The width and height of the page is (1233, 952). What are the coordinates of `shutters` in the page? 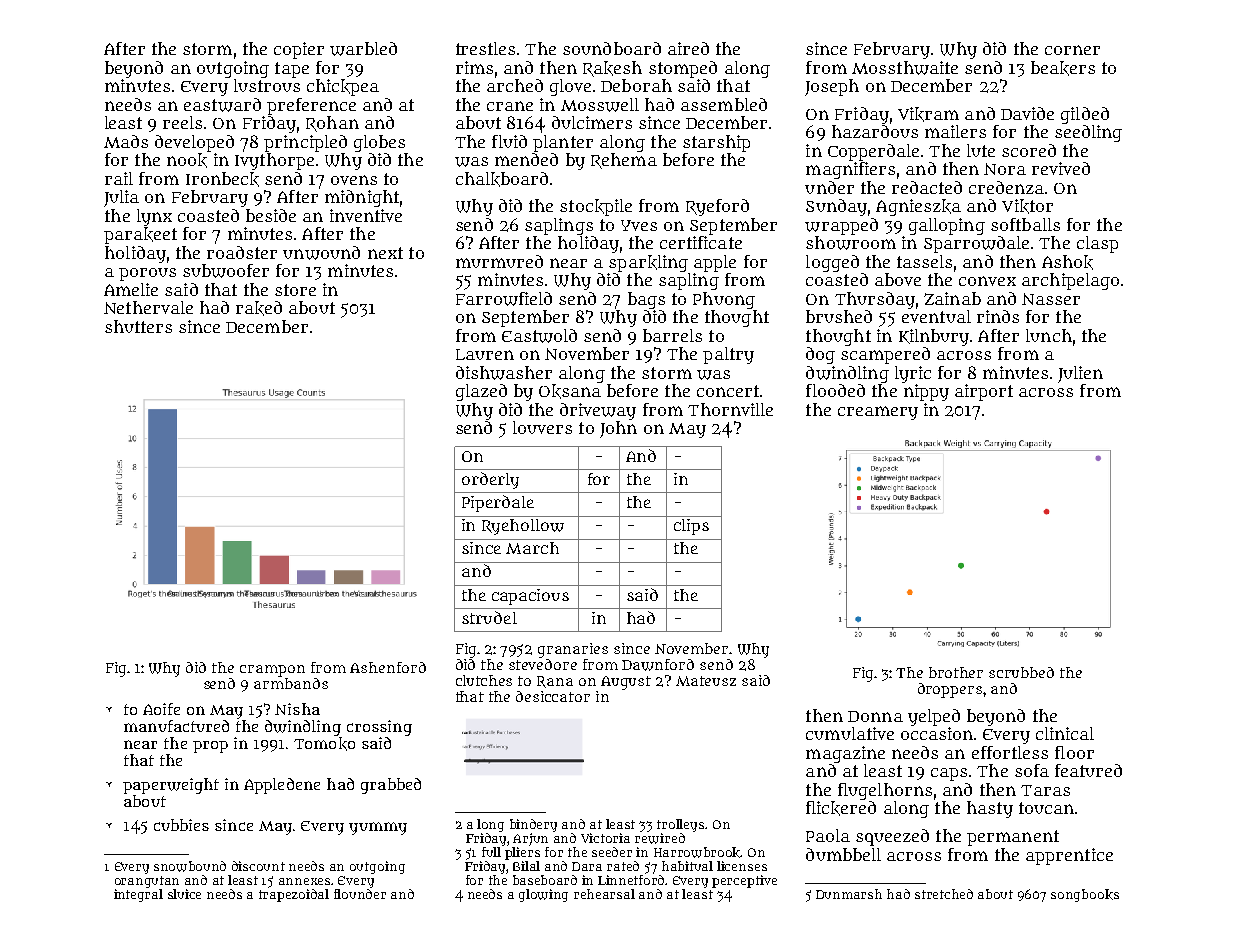 It's located at (138, 326).
